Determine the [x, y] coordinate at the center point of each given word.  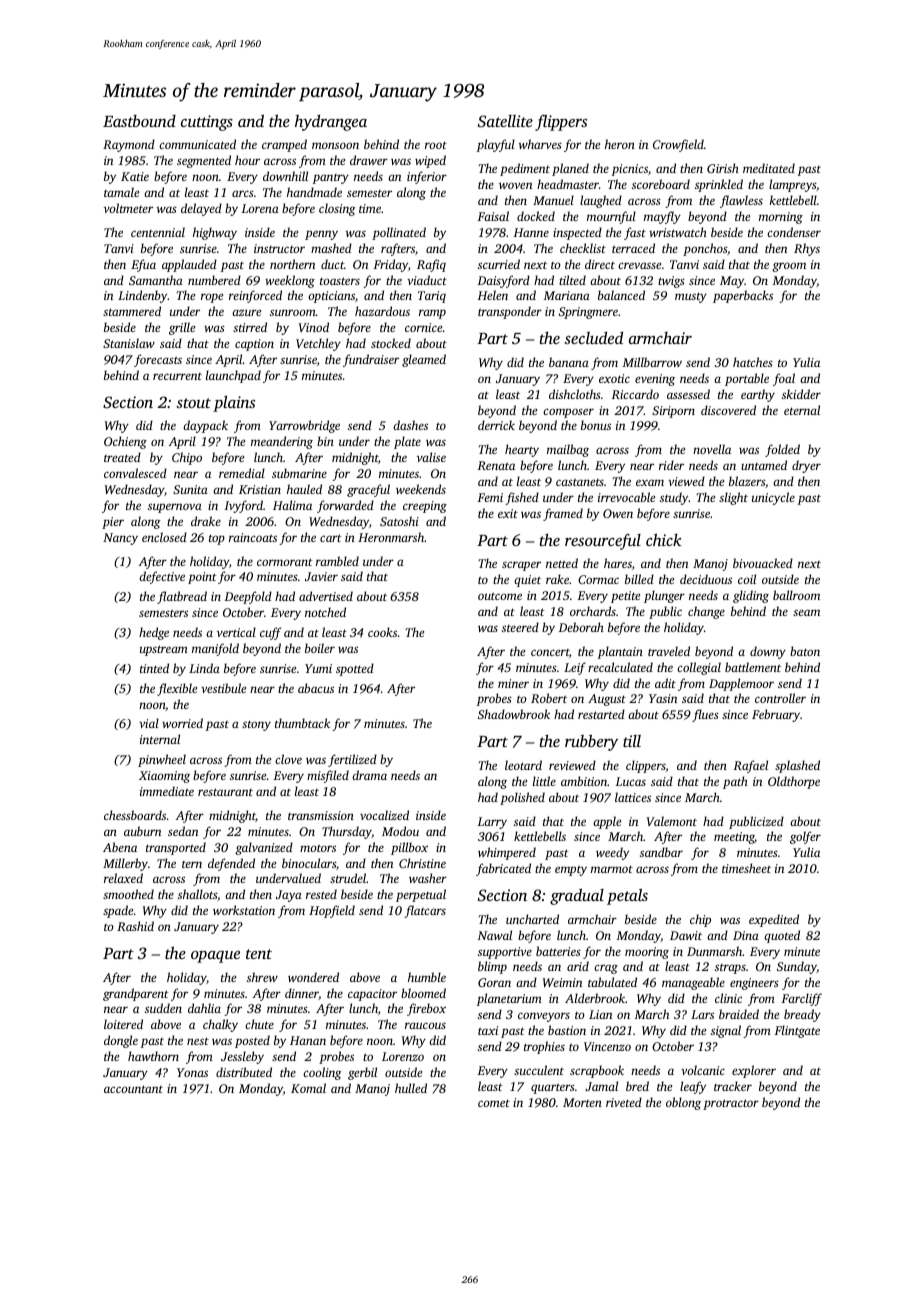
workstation [244, 910]
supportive [505, 953]
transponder [510, 312]
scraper [521, 566]
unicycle [773, 498]
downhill [285, 176]
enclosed [164, 537]
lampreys [792, 185]
